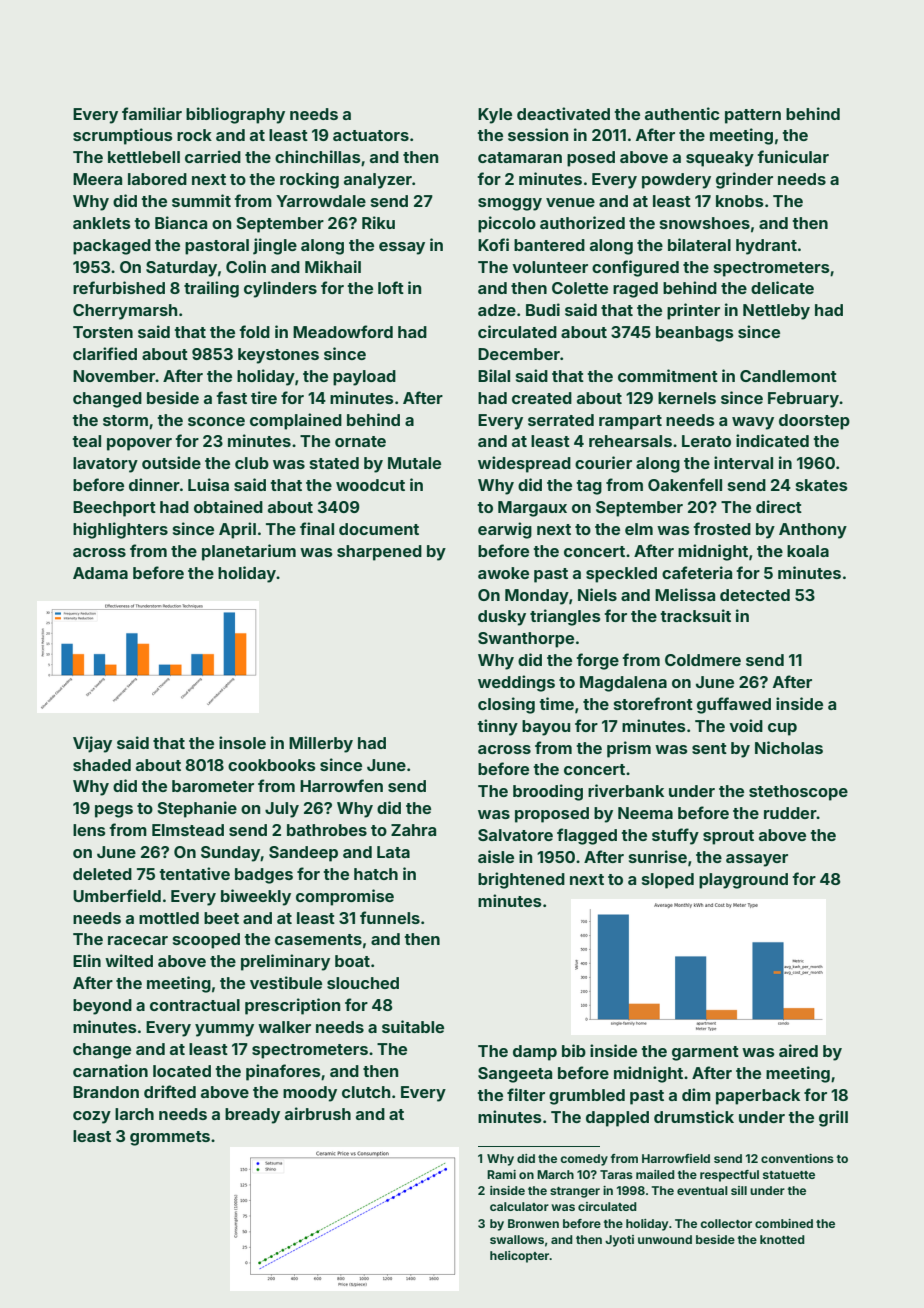 This screenshot has width=924, height=1308. I want to click on Adama, so click(100, 573).
